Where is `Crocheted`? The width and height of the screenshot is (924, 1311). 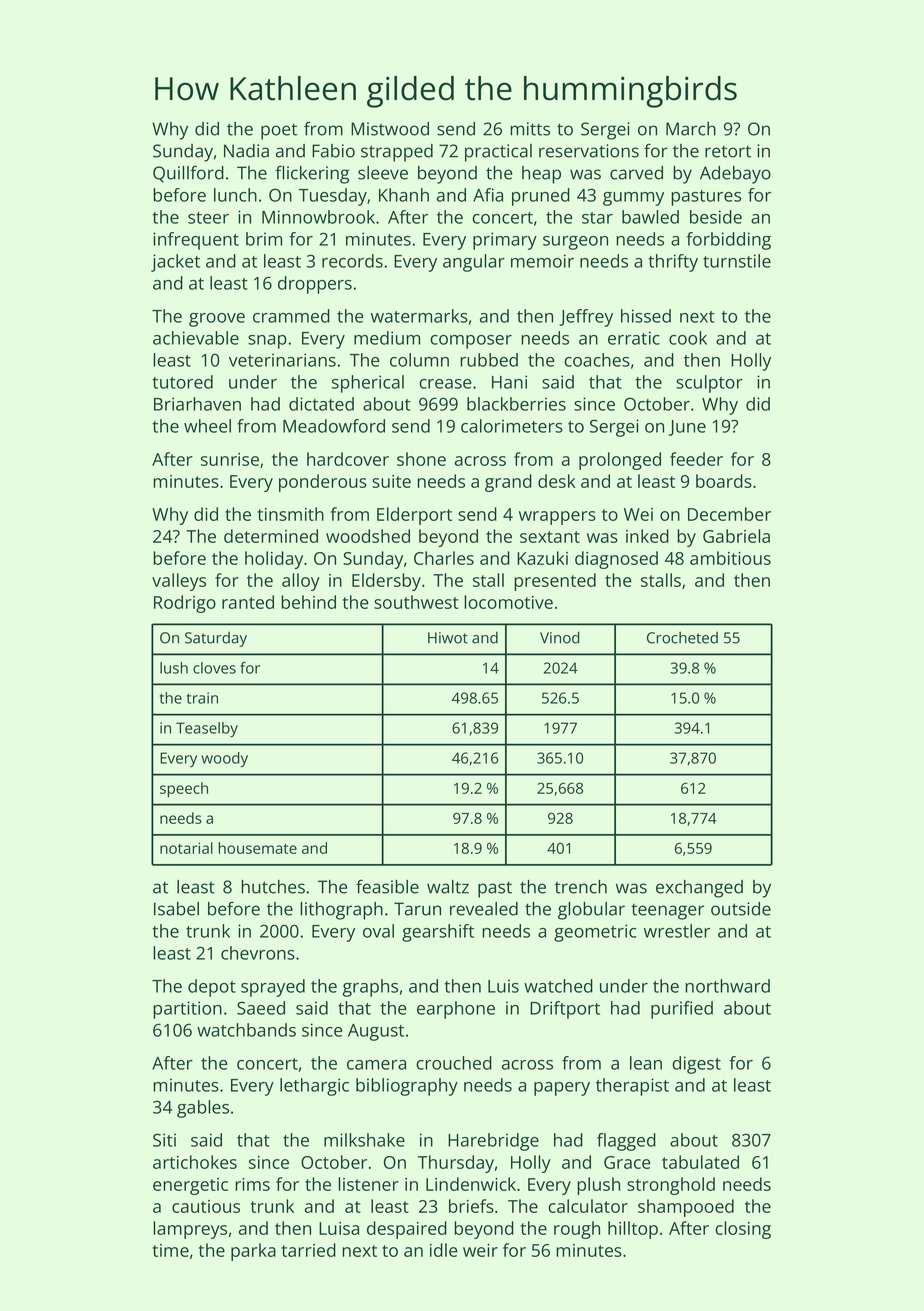
Crocheted is located at coordinates (682, 638).
